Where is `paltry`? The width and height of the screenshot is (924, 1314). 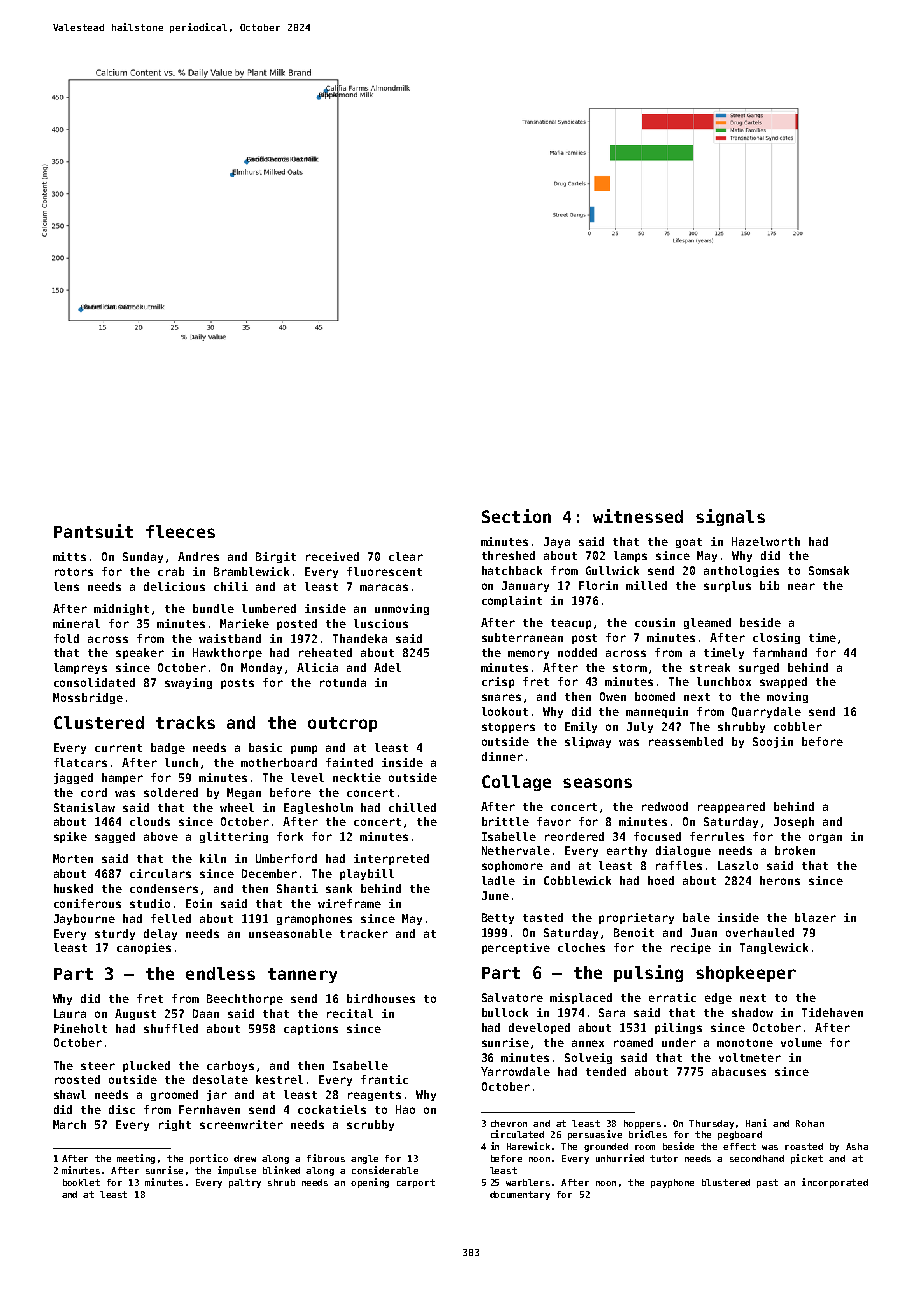 paltry is located at coordinates (245, 1183).
